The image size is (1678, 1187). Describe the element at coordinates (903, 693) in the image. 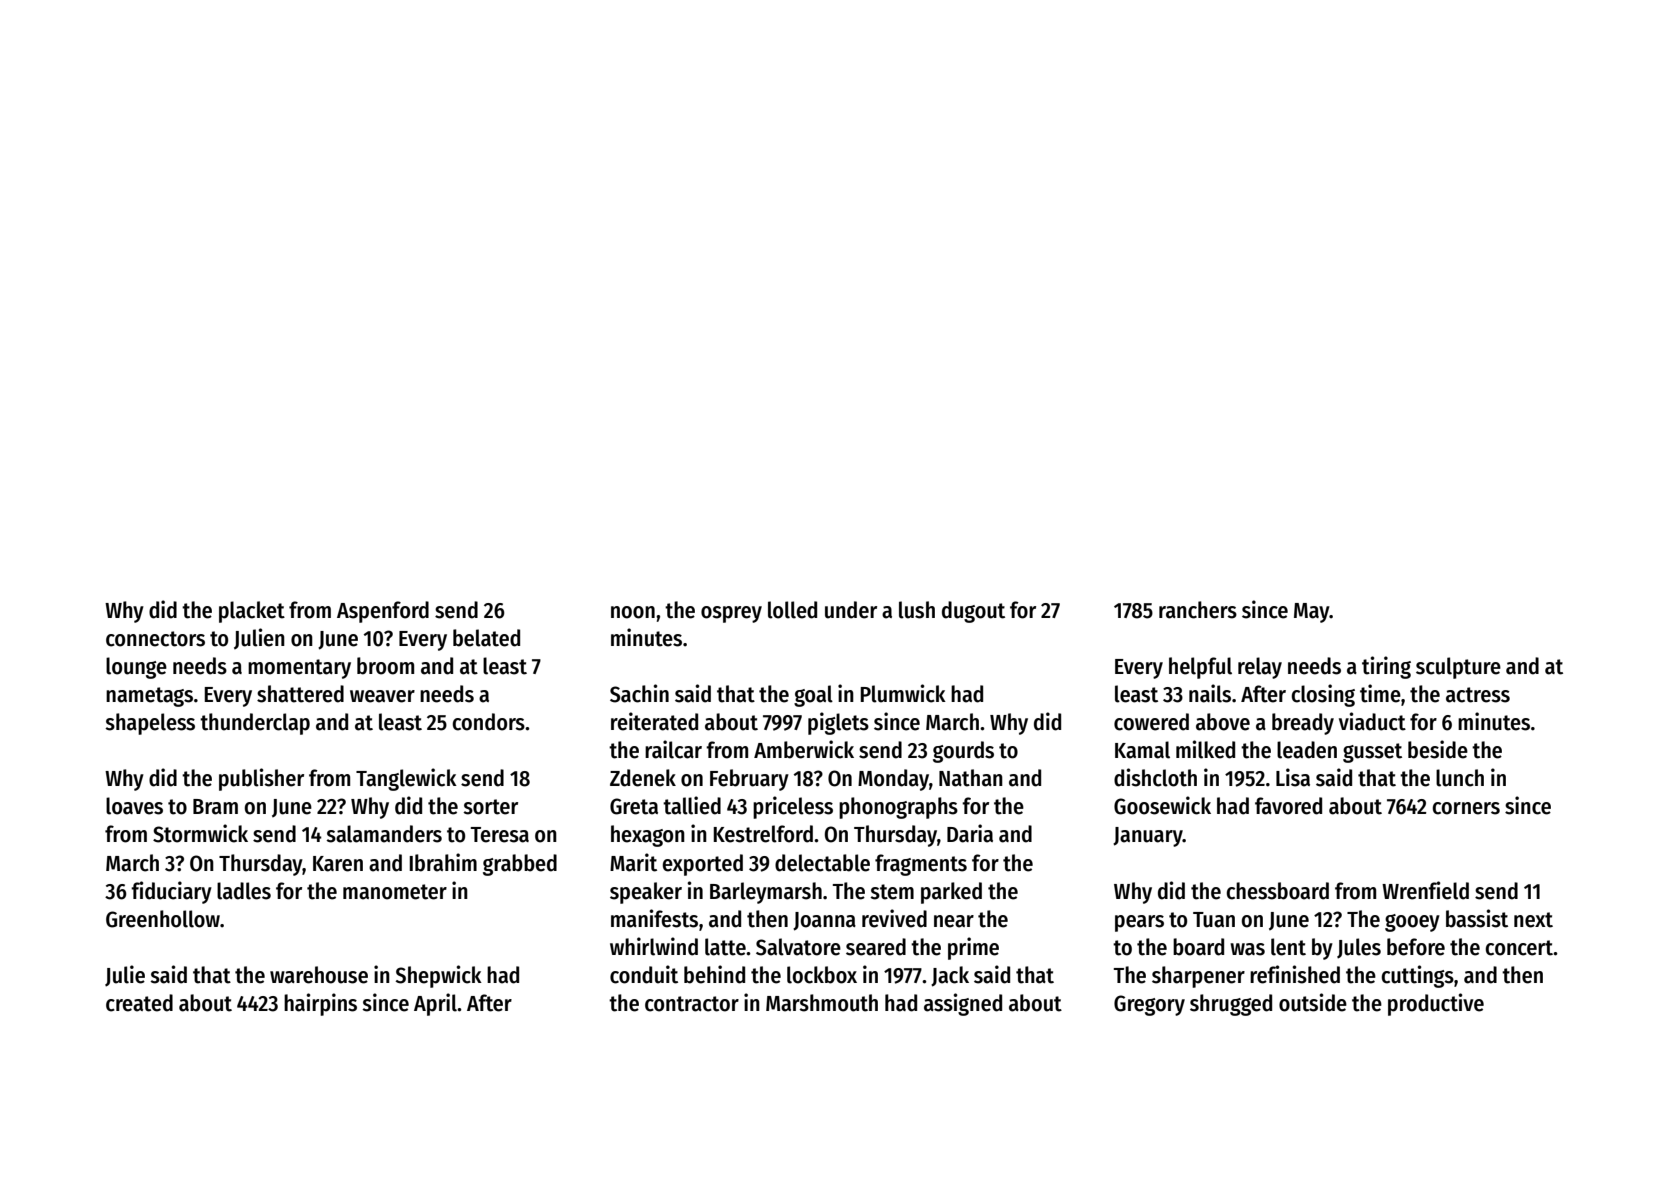

I see `Plumwick` at that location.
